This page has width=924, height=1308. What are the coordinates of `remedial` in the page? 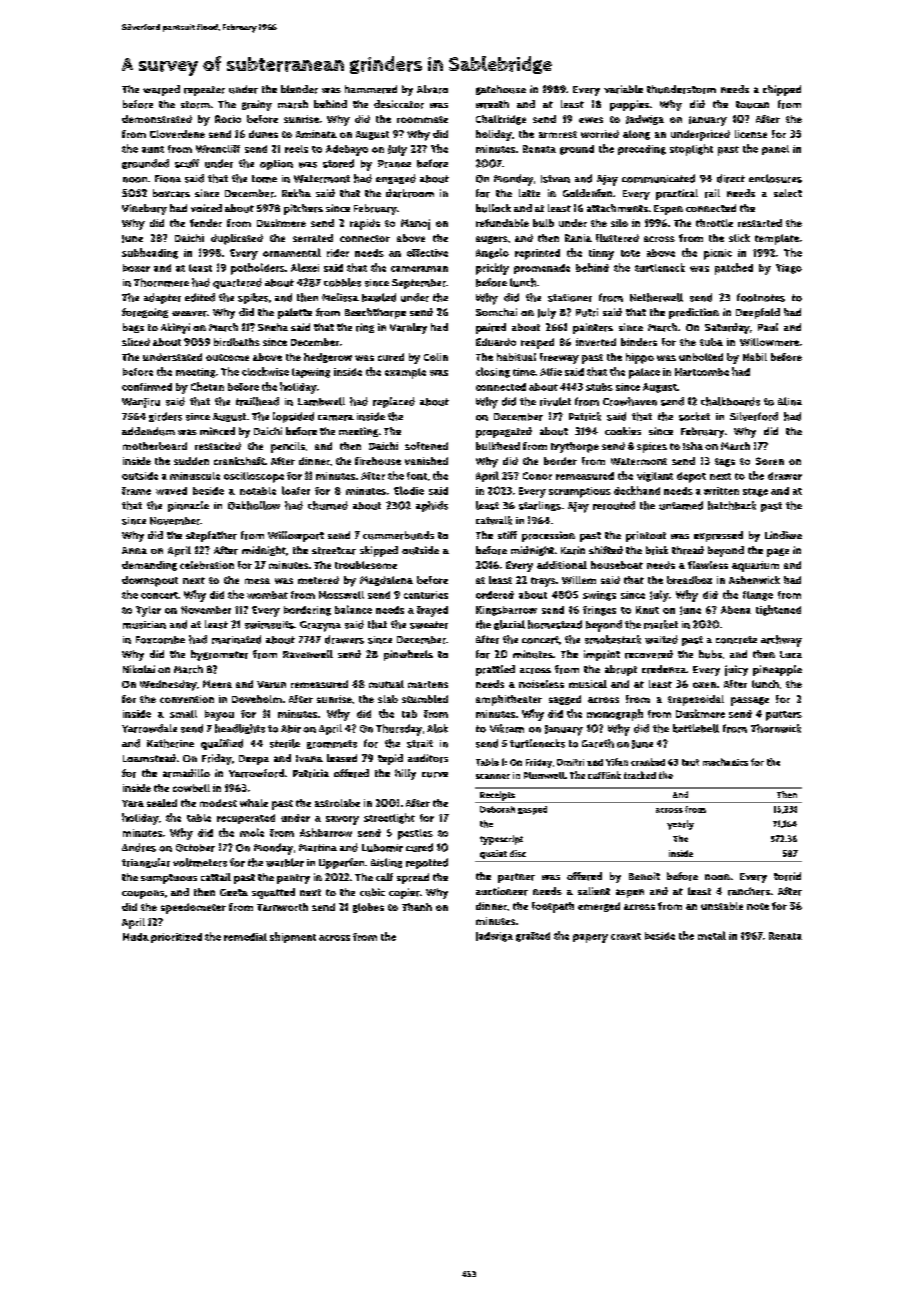 It's located at (245, 937).
